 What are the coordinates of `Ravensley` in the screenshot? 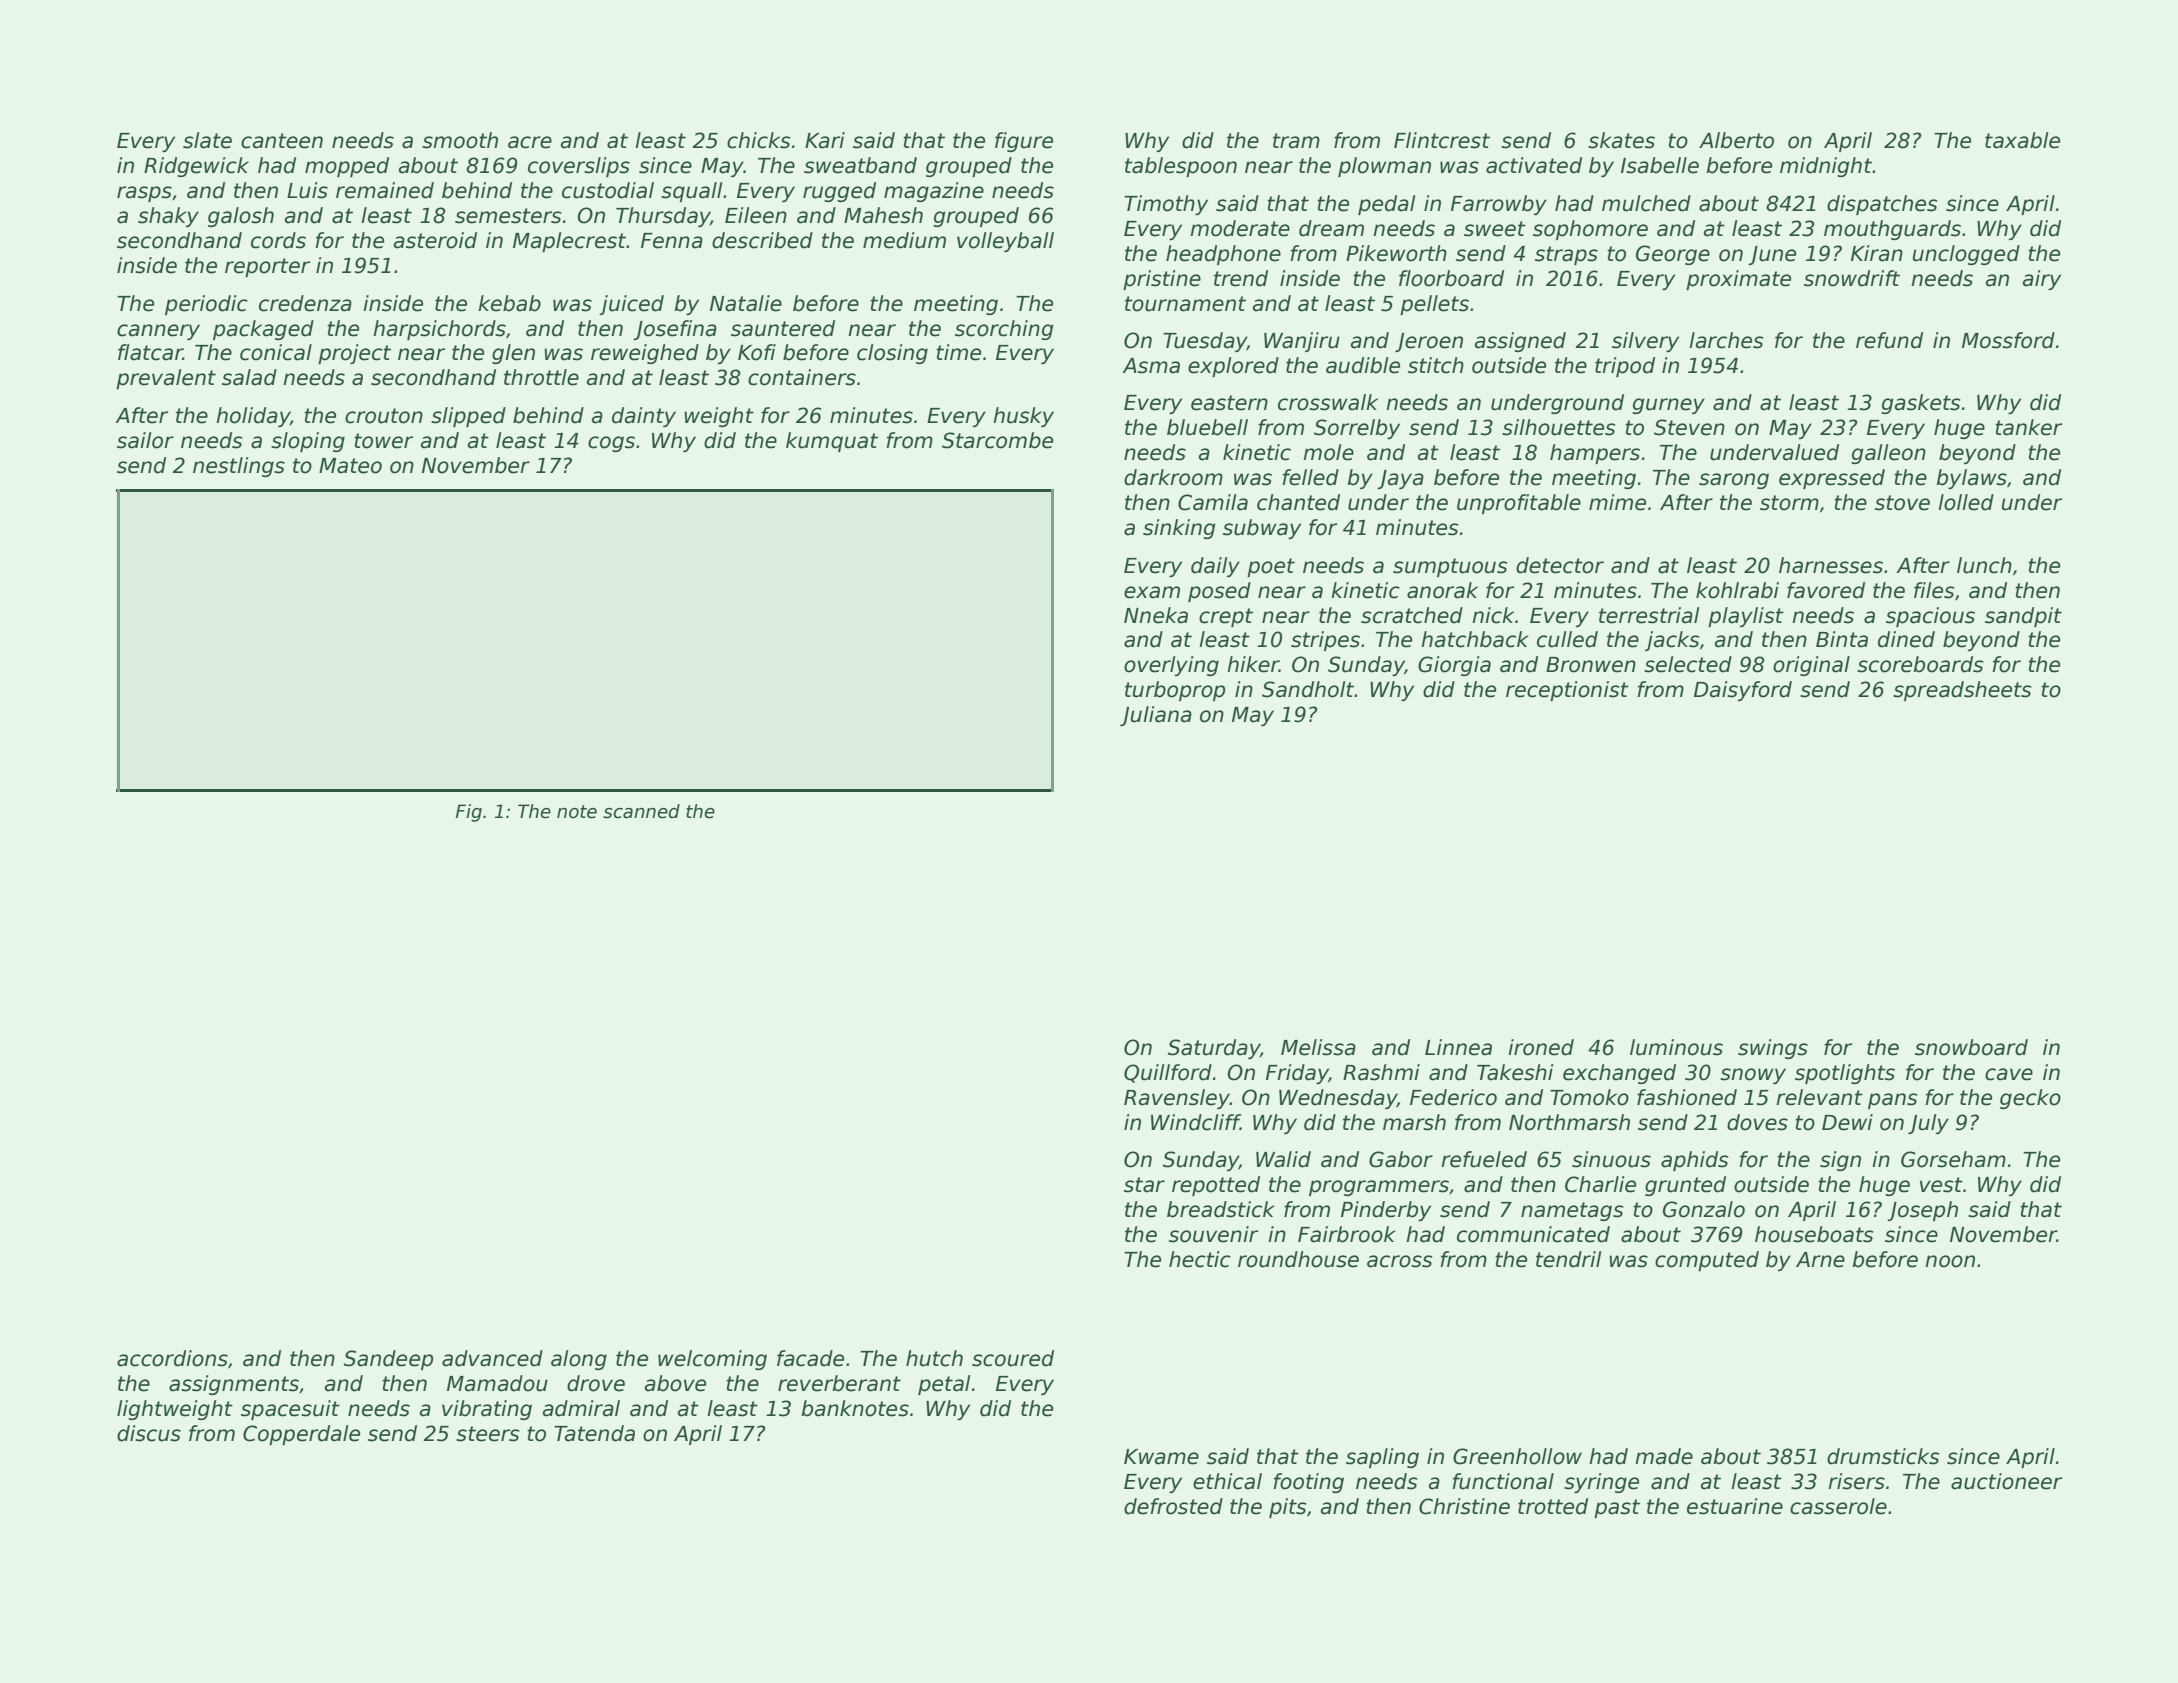 It's located at (1177, 1099).
